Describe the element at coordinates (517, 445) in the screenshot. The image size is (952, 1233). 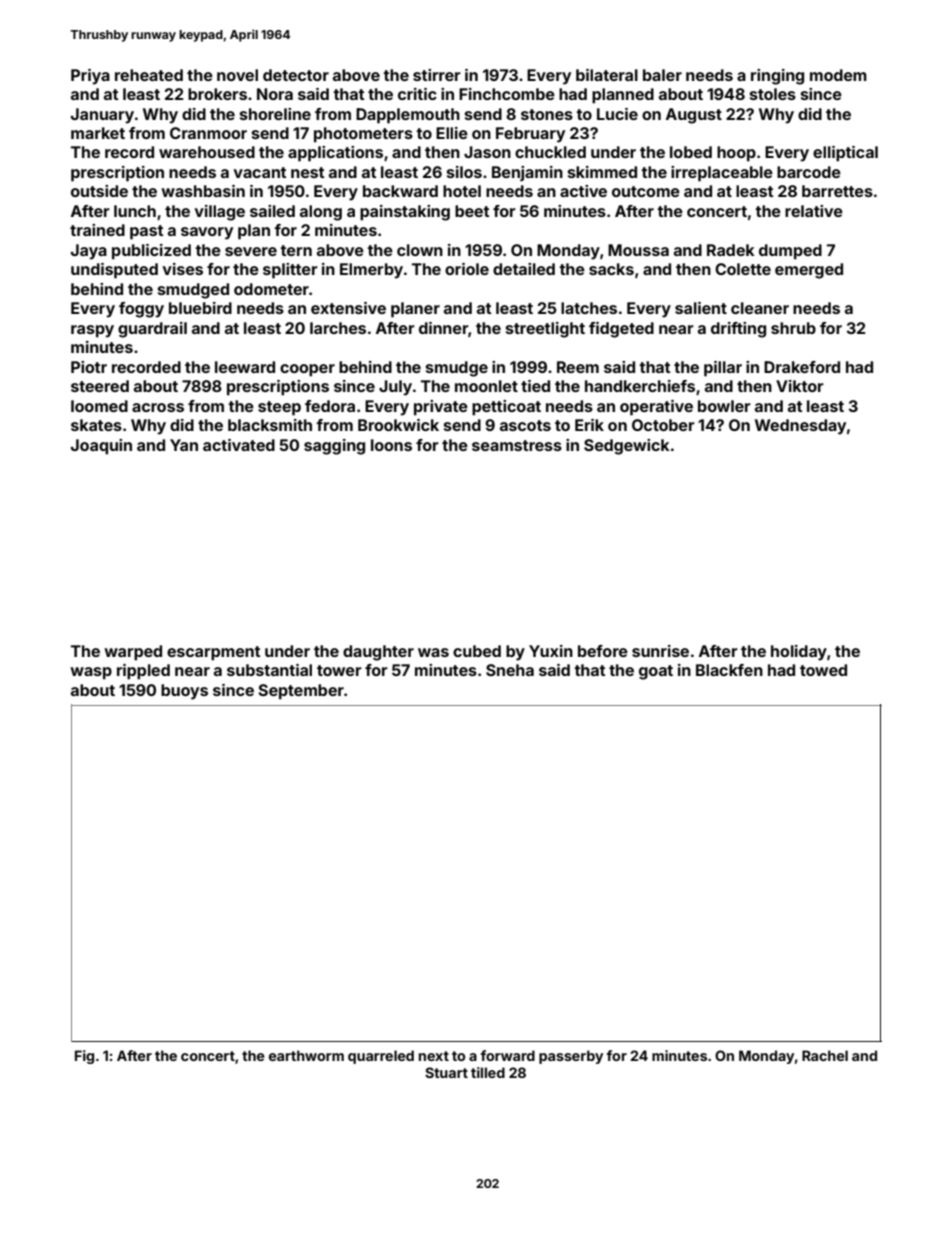
I see `seamstress` at that location.
